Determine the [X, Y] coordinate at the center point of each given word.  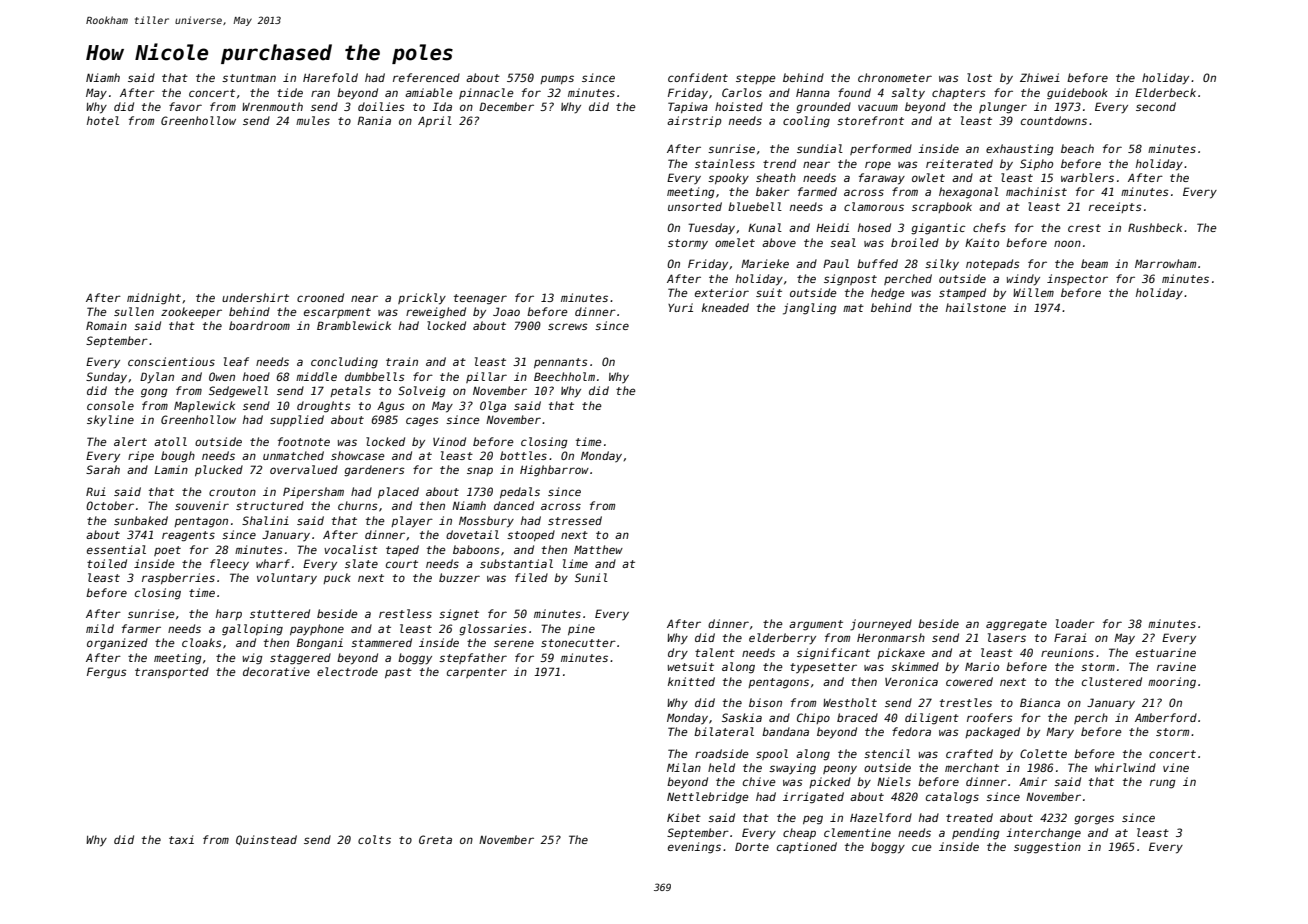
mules [313, 120]
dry [678, 654]
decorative [276, 671]
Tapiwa [688, 107]
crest [1084, 228]
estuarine [1166, 652]
